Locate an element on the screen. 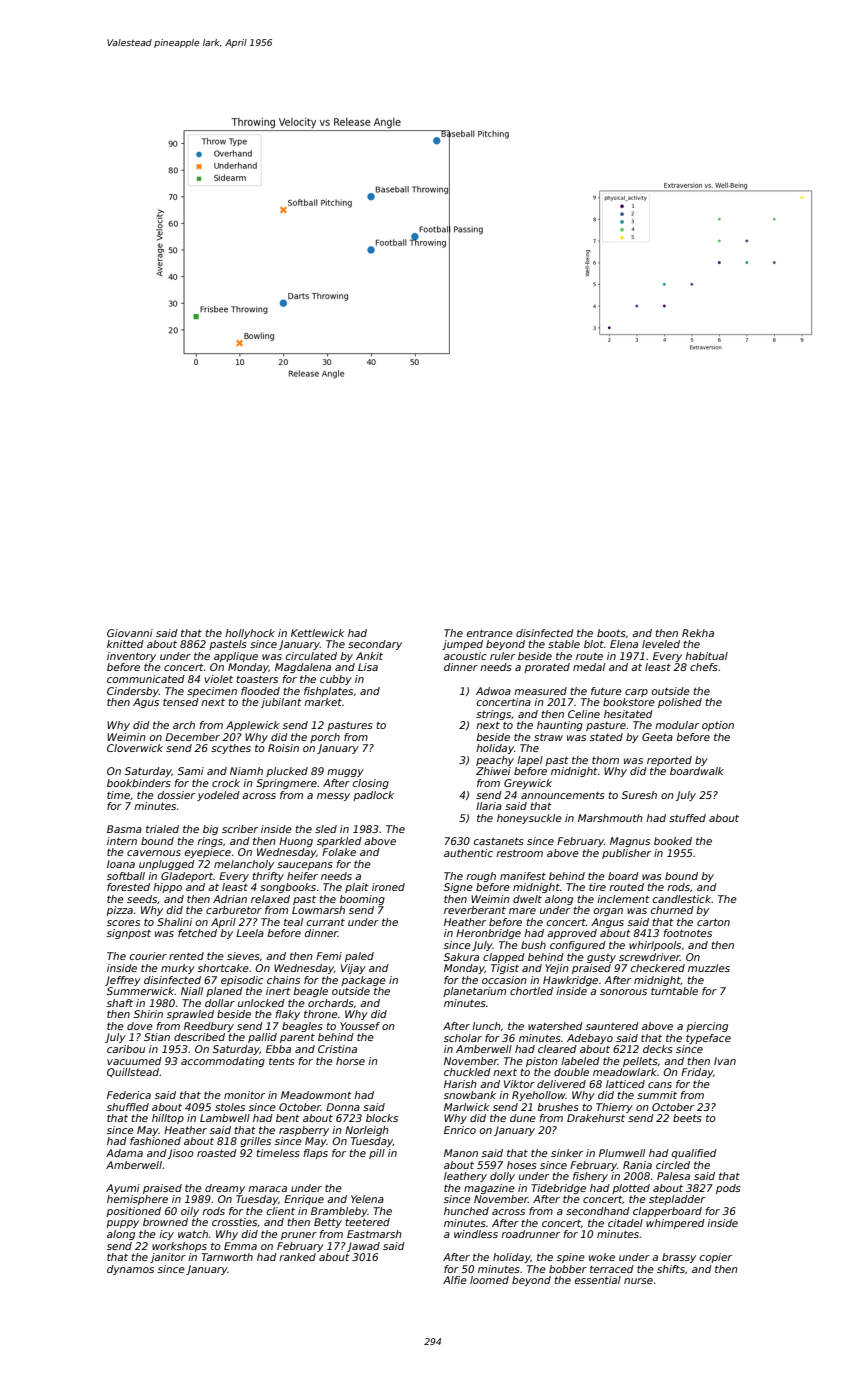  Alfie is located at coordinates (455, 1280).
